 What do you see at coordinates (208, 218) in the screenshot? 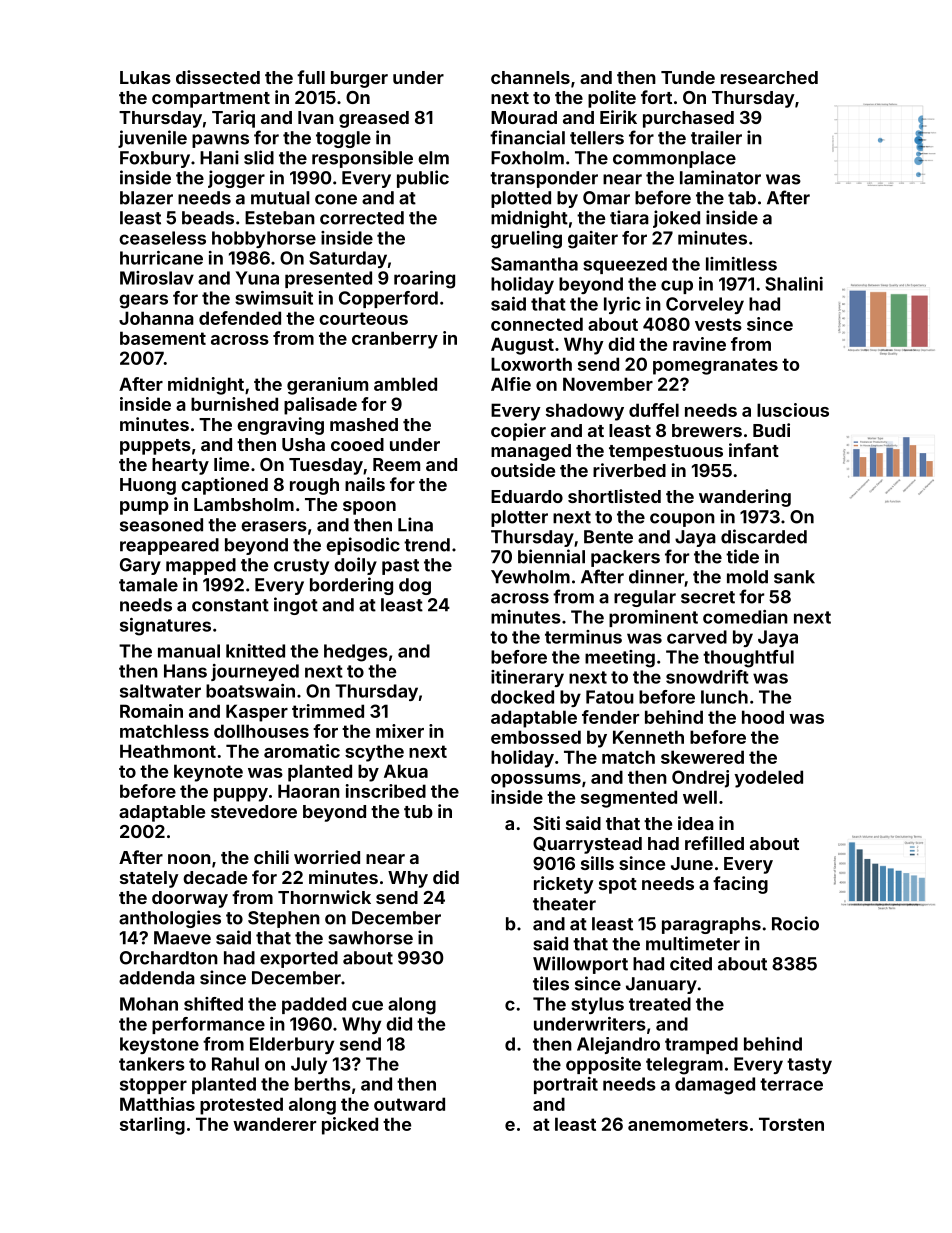
I see `beads` at bounding box center [208, 218].
